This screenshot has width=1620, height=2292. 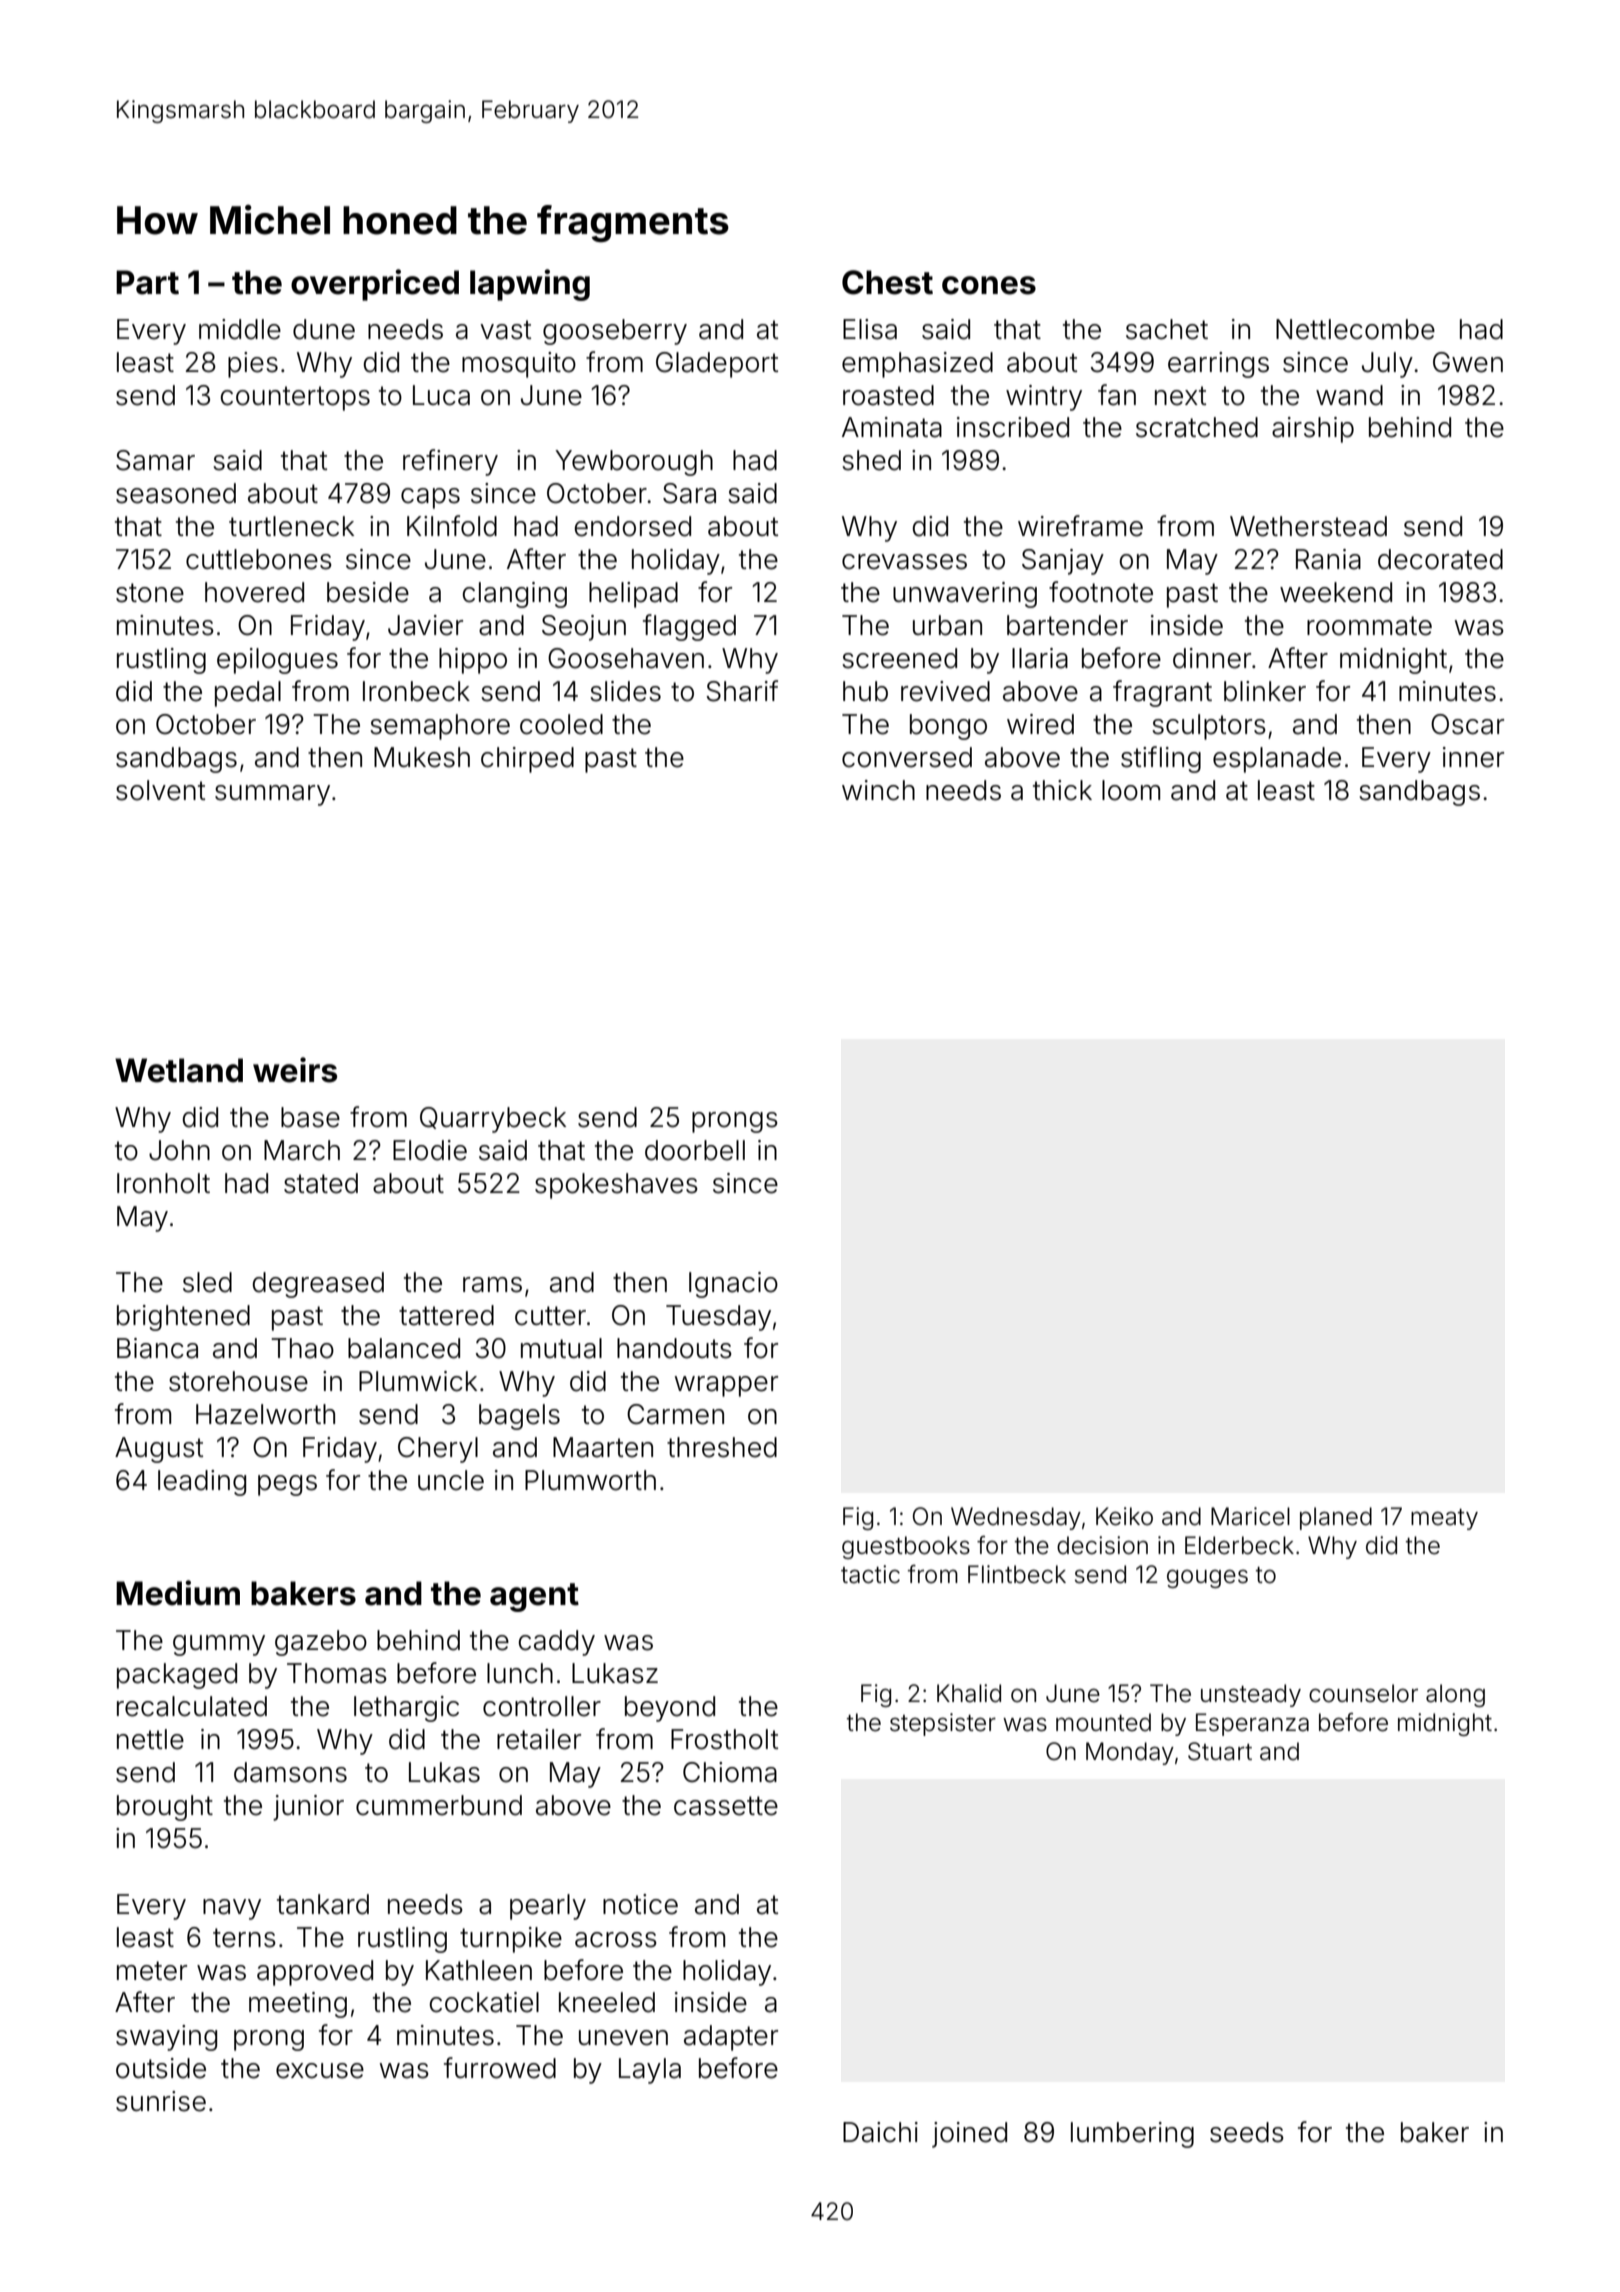 What do you see at coordinates (887, 282) in the screenshot?
I see `Chest` at bounding box center [887, 282].
